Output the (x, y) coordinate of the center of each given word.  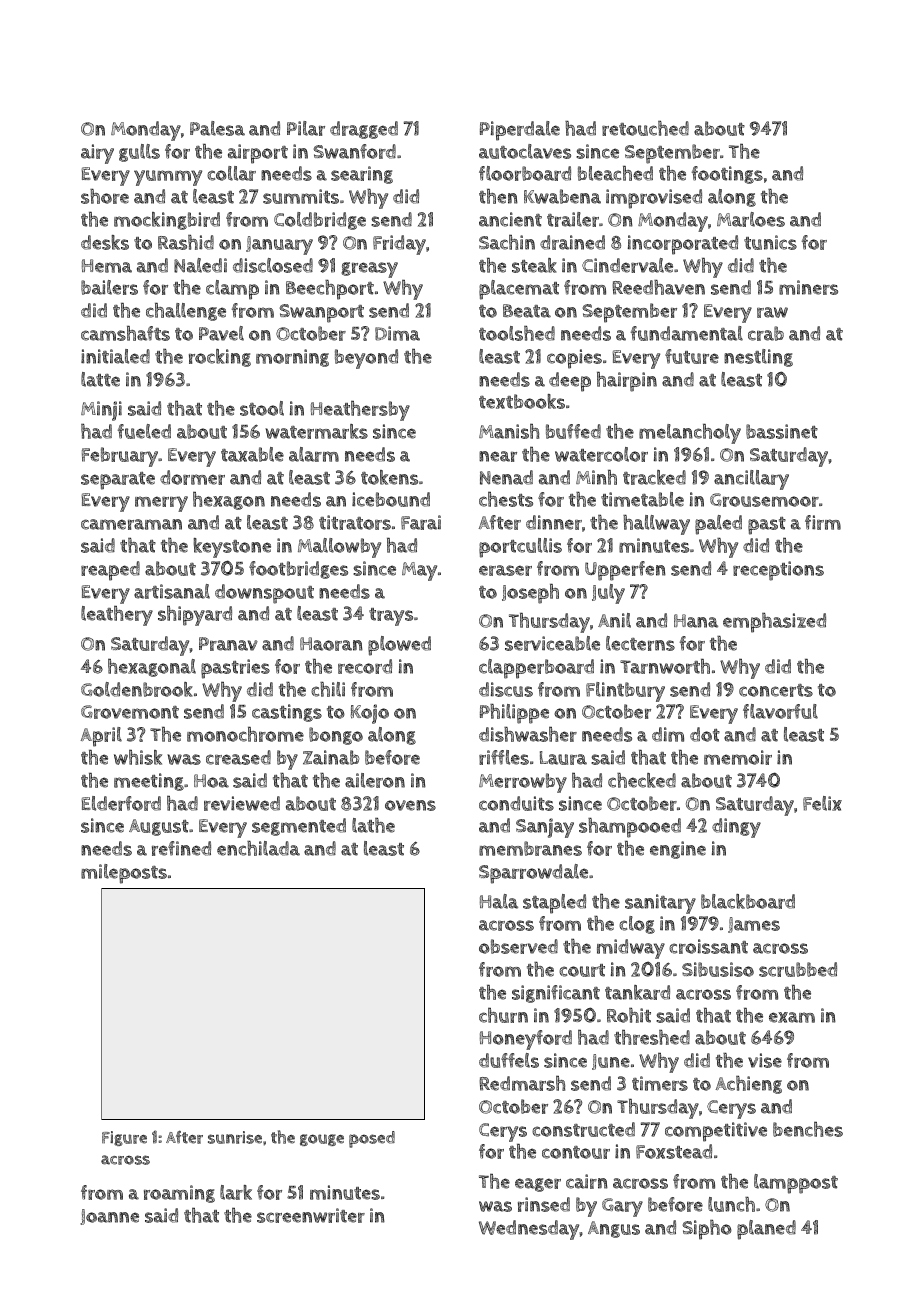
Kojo (370, 714)
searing (362, 175)
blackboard (748, 901)
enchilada (258, 848)
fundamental (687, 333)
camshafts (125, 333)
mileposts (124, 874)
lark (236, 1192)
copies (574, 359)
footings (727, 175)
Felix (822, 803)
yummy (168, 178)
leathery (117, 616)
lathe (373, 825)
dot (705, 734)
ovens (410, 805)
